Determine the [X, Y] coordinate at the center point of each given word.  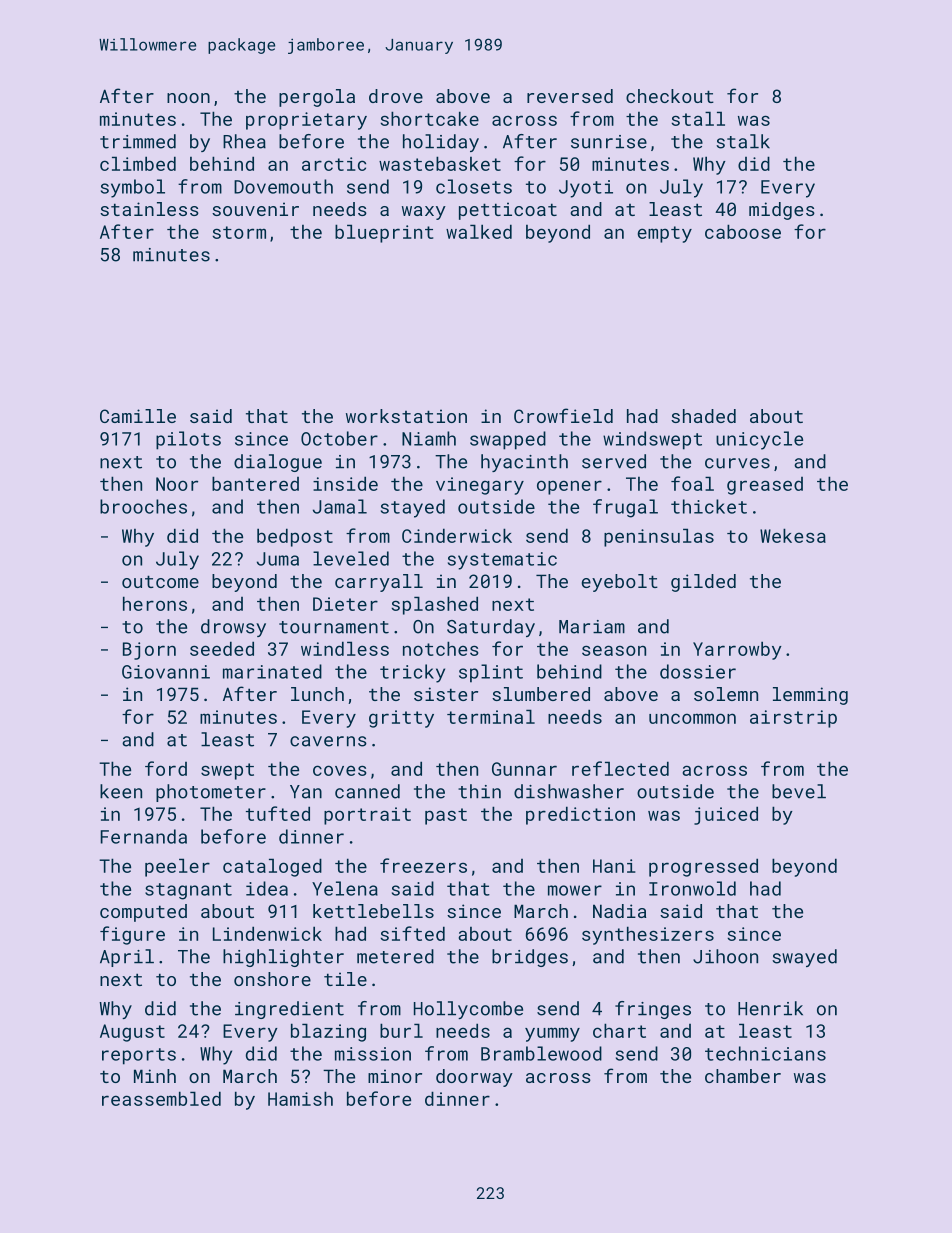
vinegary [480, 486]
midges [782, 211]
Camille [138, 416]
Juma [278, 559]
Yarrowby [737, 650]
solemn [726, 694]
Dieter [345, 604]
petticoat [508, 211]
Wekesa [793, 535]
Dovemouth [283, 186]
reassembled [161, 1098]
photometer [211, 793]
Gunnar [524, 769]
